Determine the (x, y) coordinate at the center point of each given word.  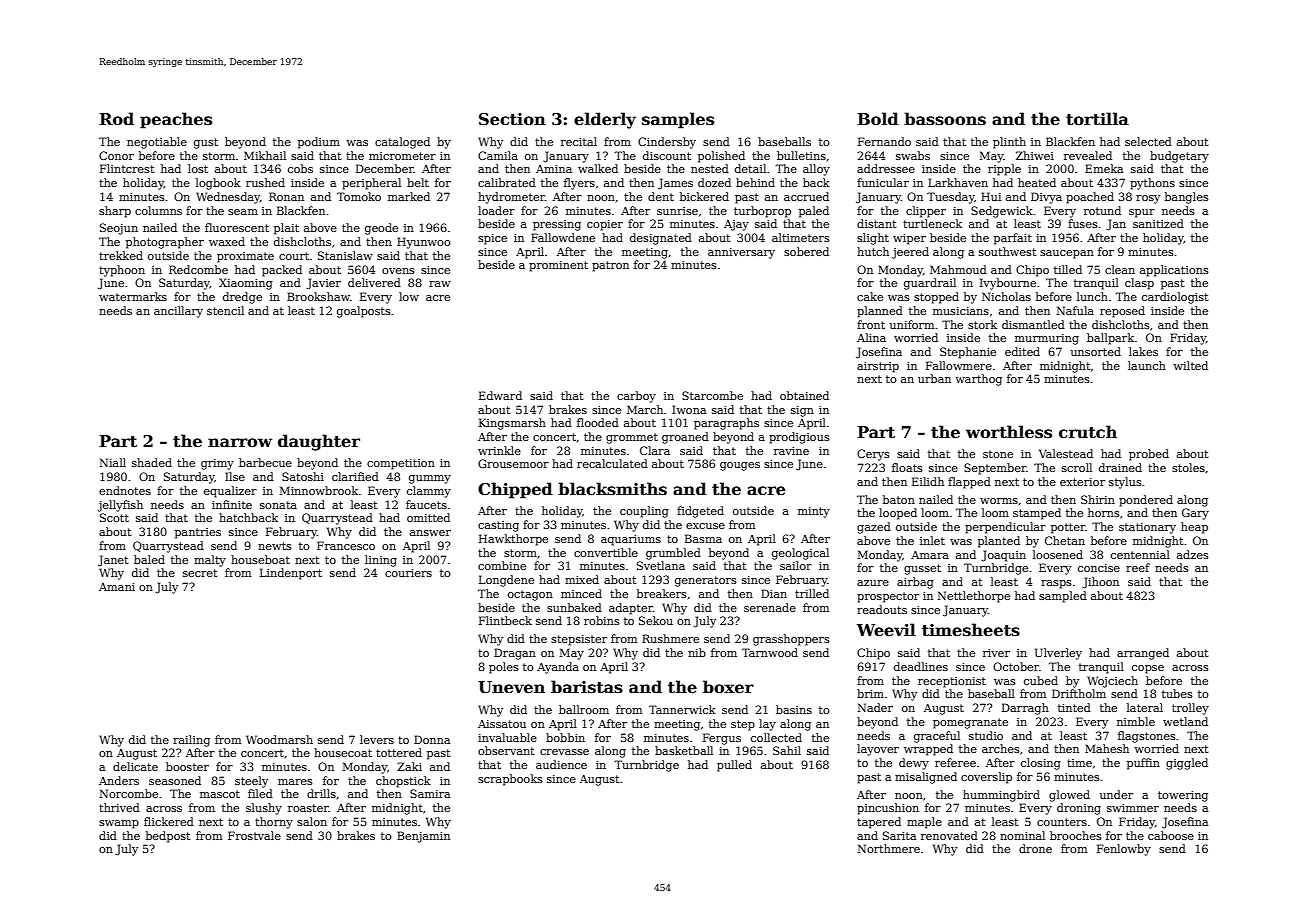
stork (982, 324)
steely (251, 782)
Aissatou (502, 724)
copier (605, 225)
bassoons (945, 119)
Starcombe (712, 395)
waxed (227, 241)
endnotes (125, 490)
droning (1079, 809)
